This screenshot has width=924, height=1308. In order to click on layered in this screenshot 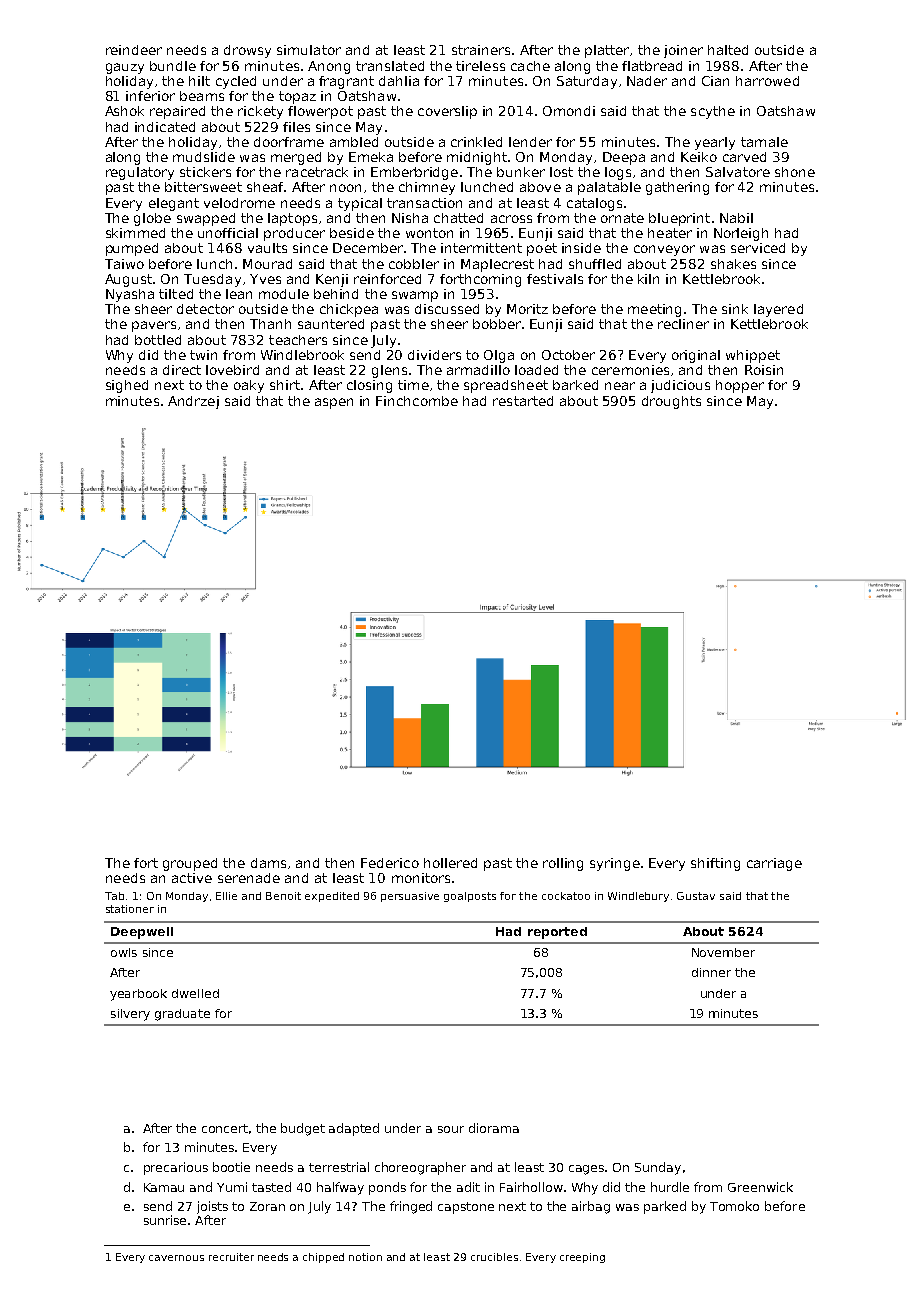, I will do `click(778, 310)`.
